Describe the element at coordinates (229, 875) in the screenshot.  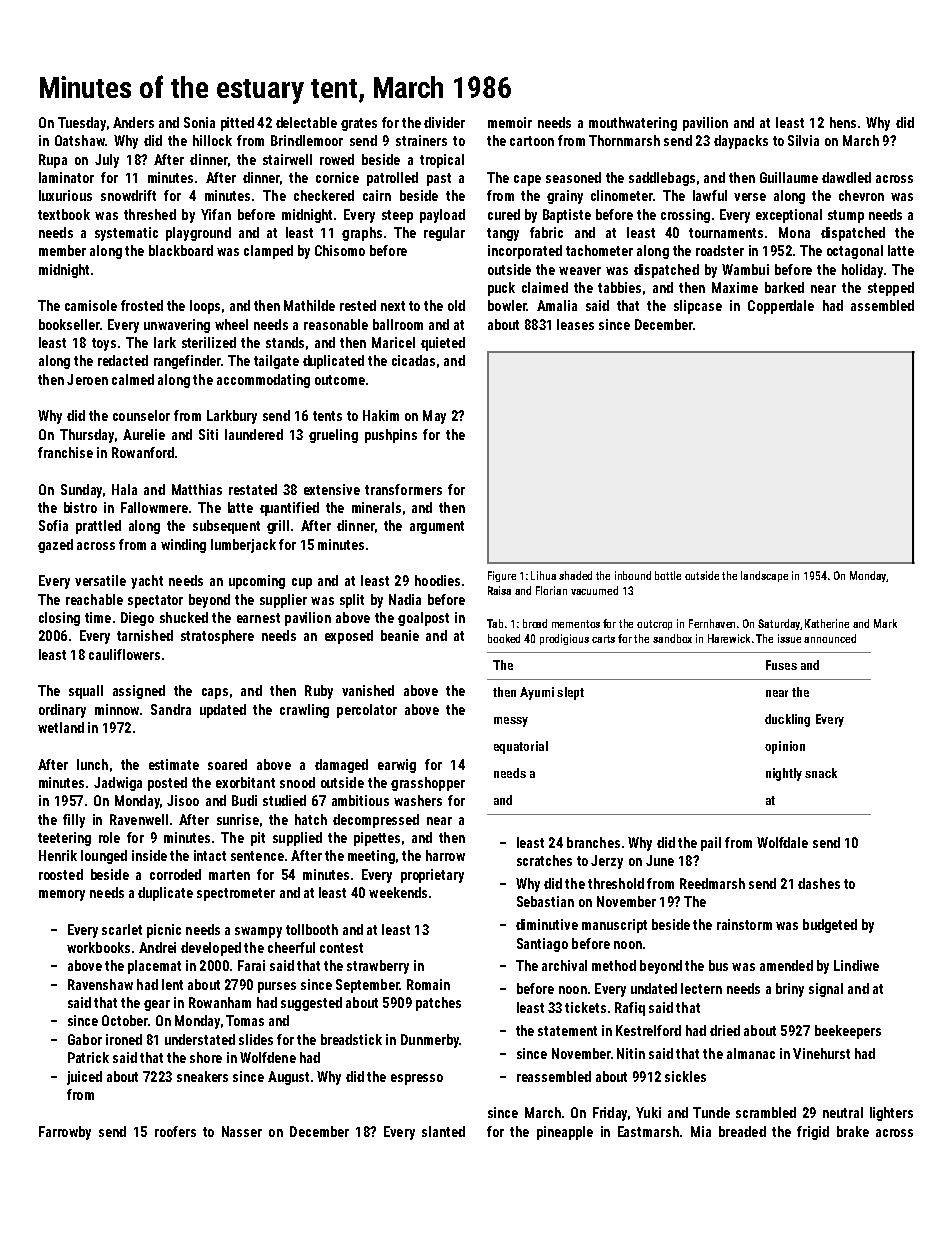
I see `marten` at that location.
